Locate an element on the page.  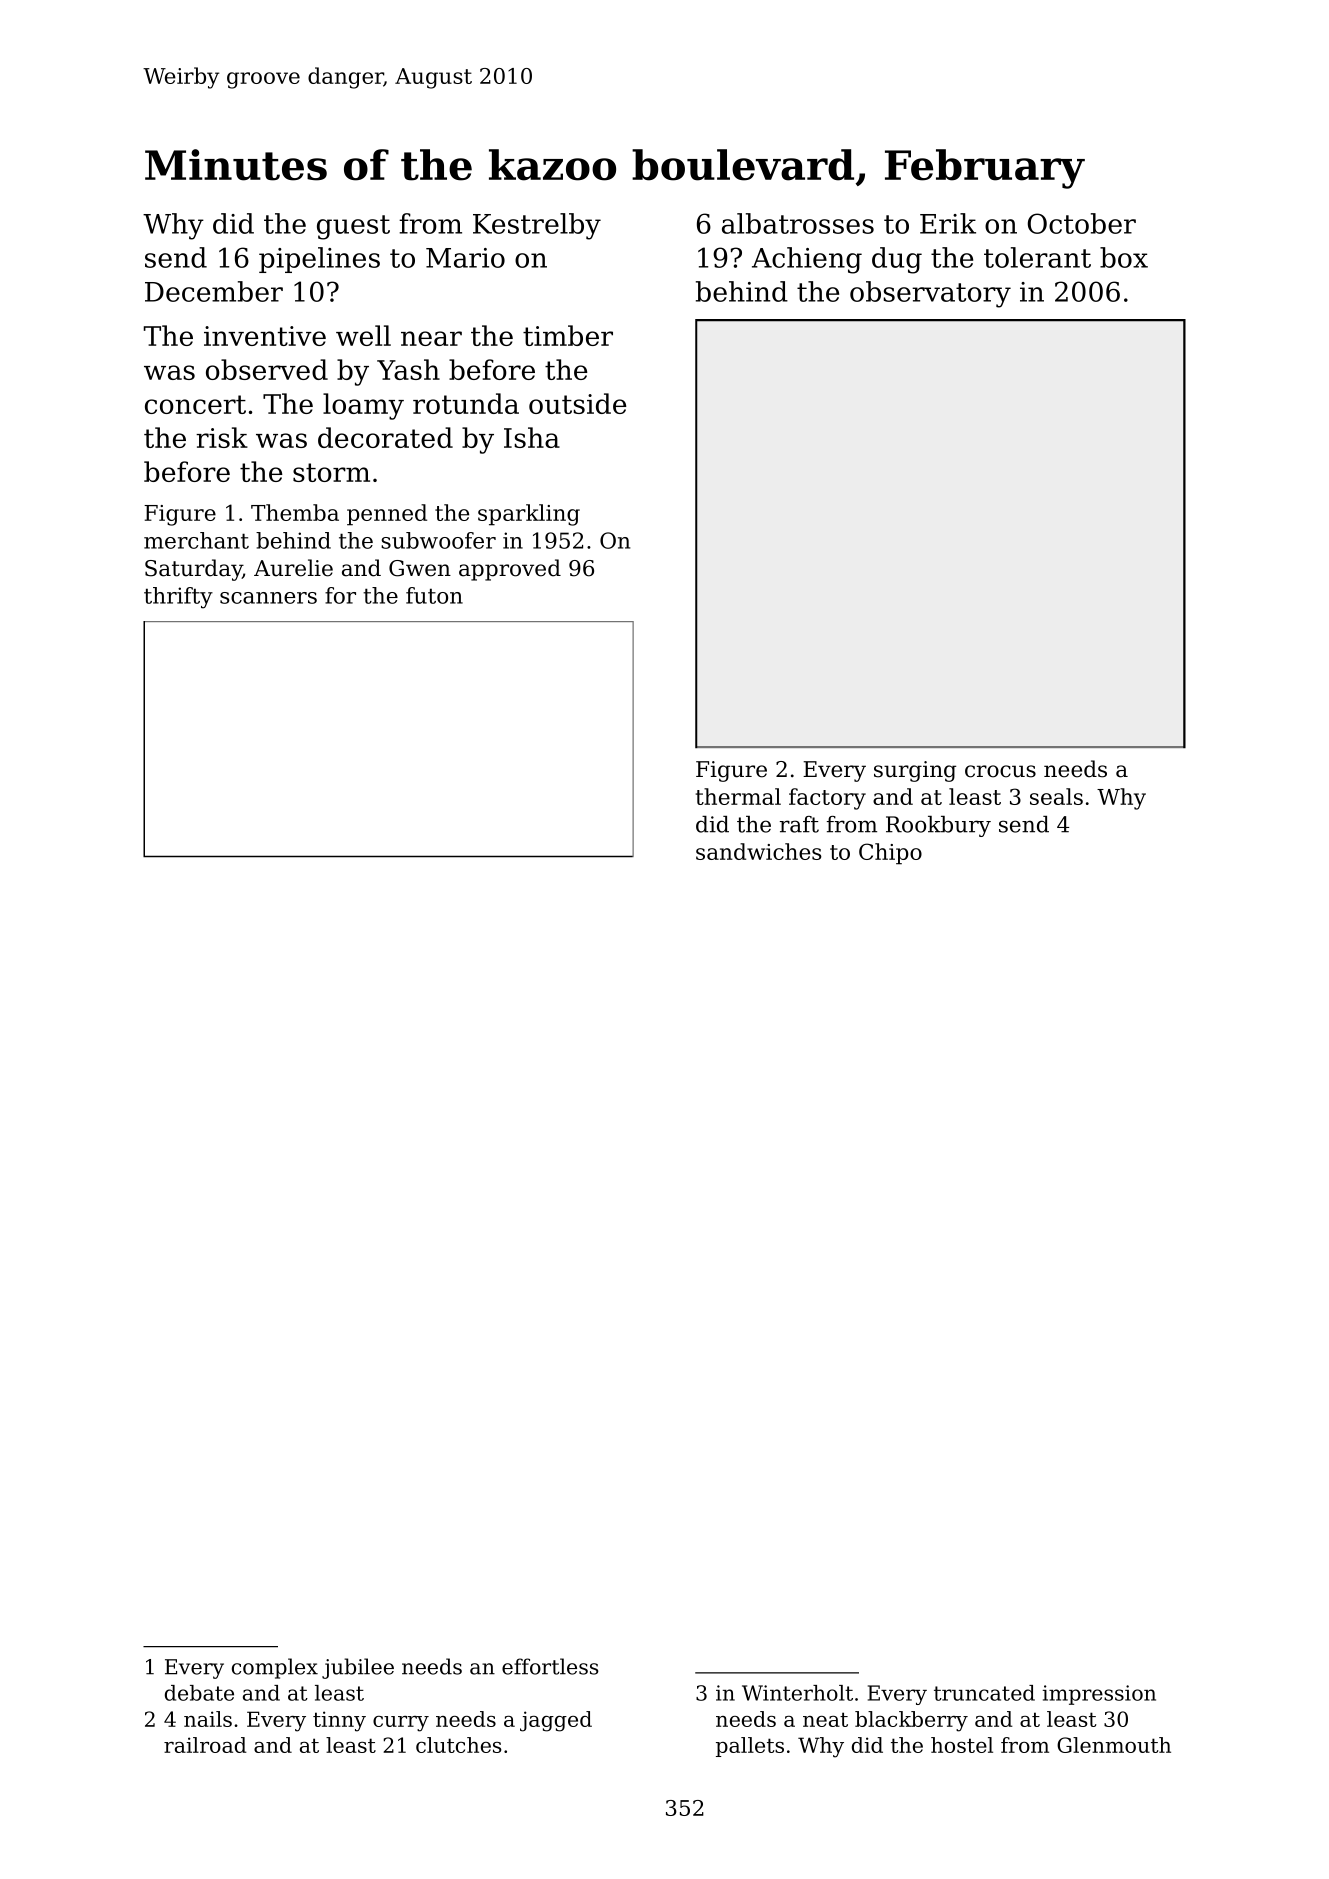
thermal is located at coordinates (738, 796).
